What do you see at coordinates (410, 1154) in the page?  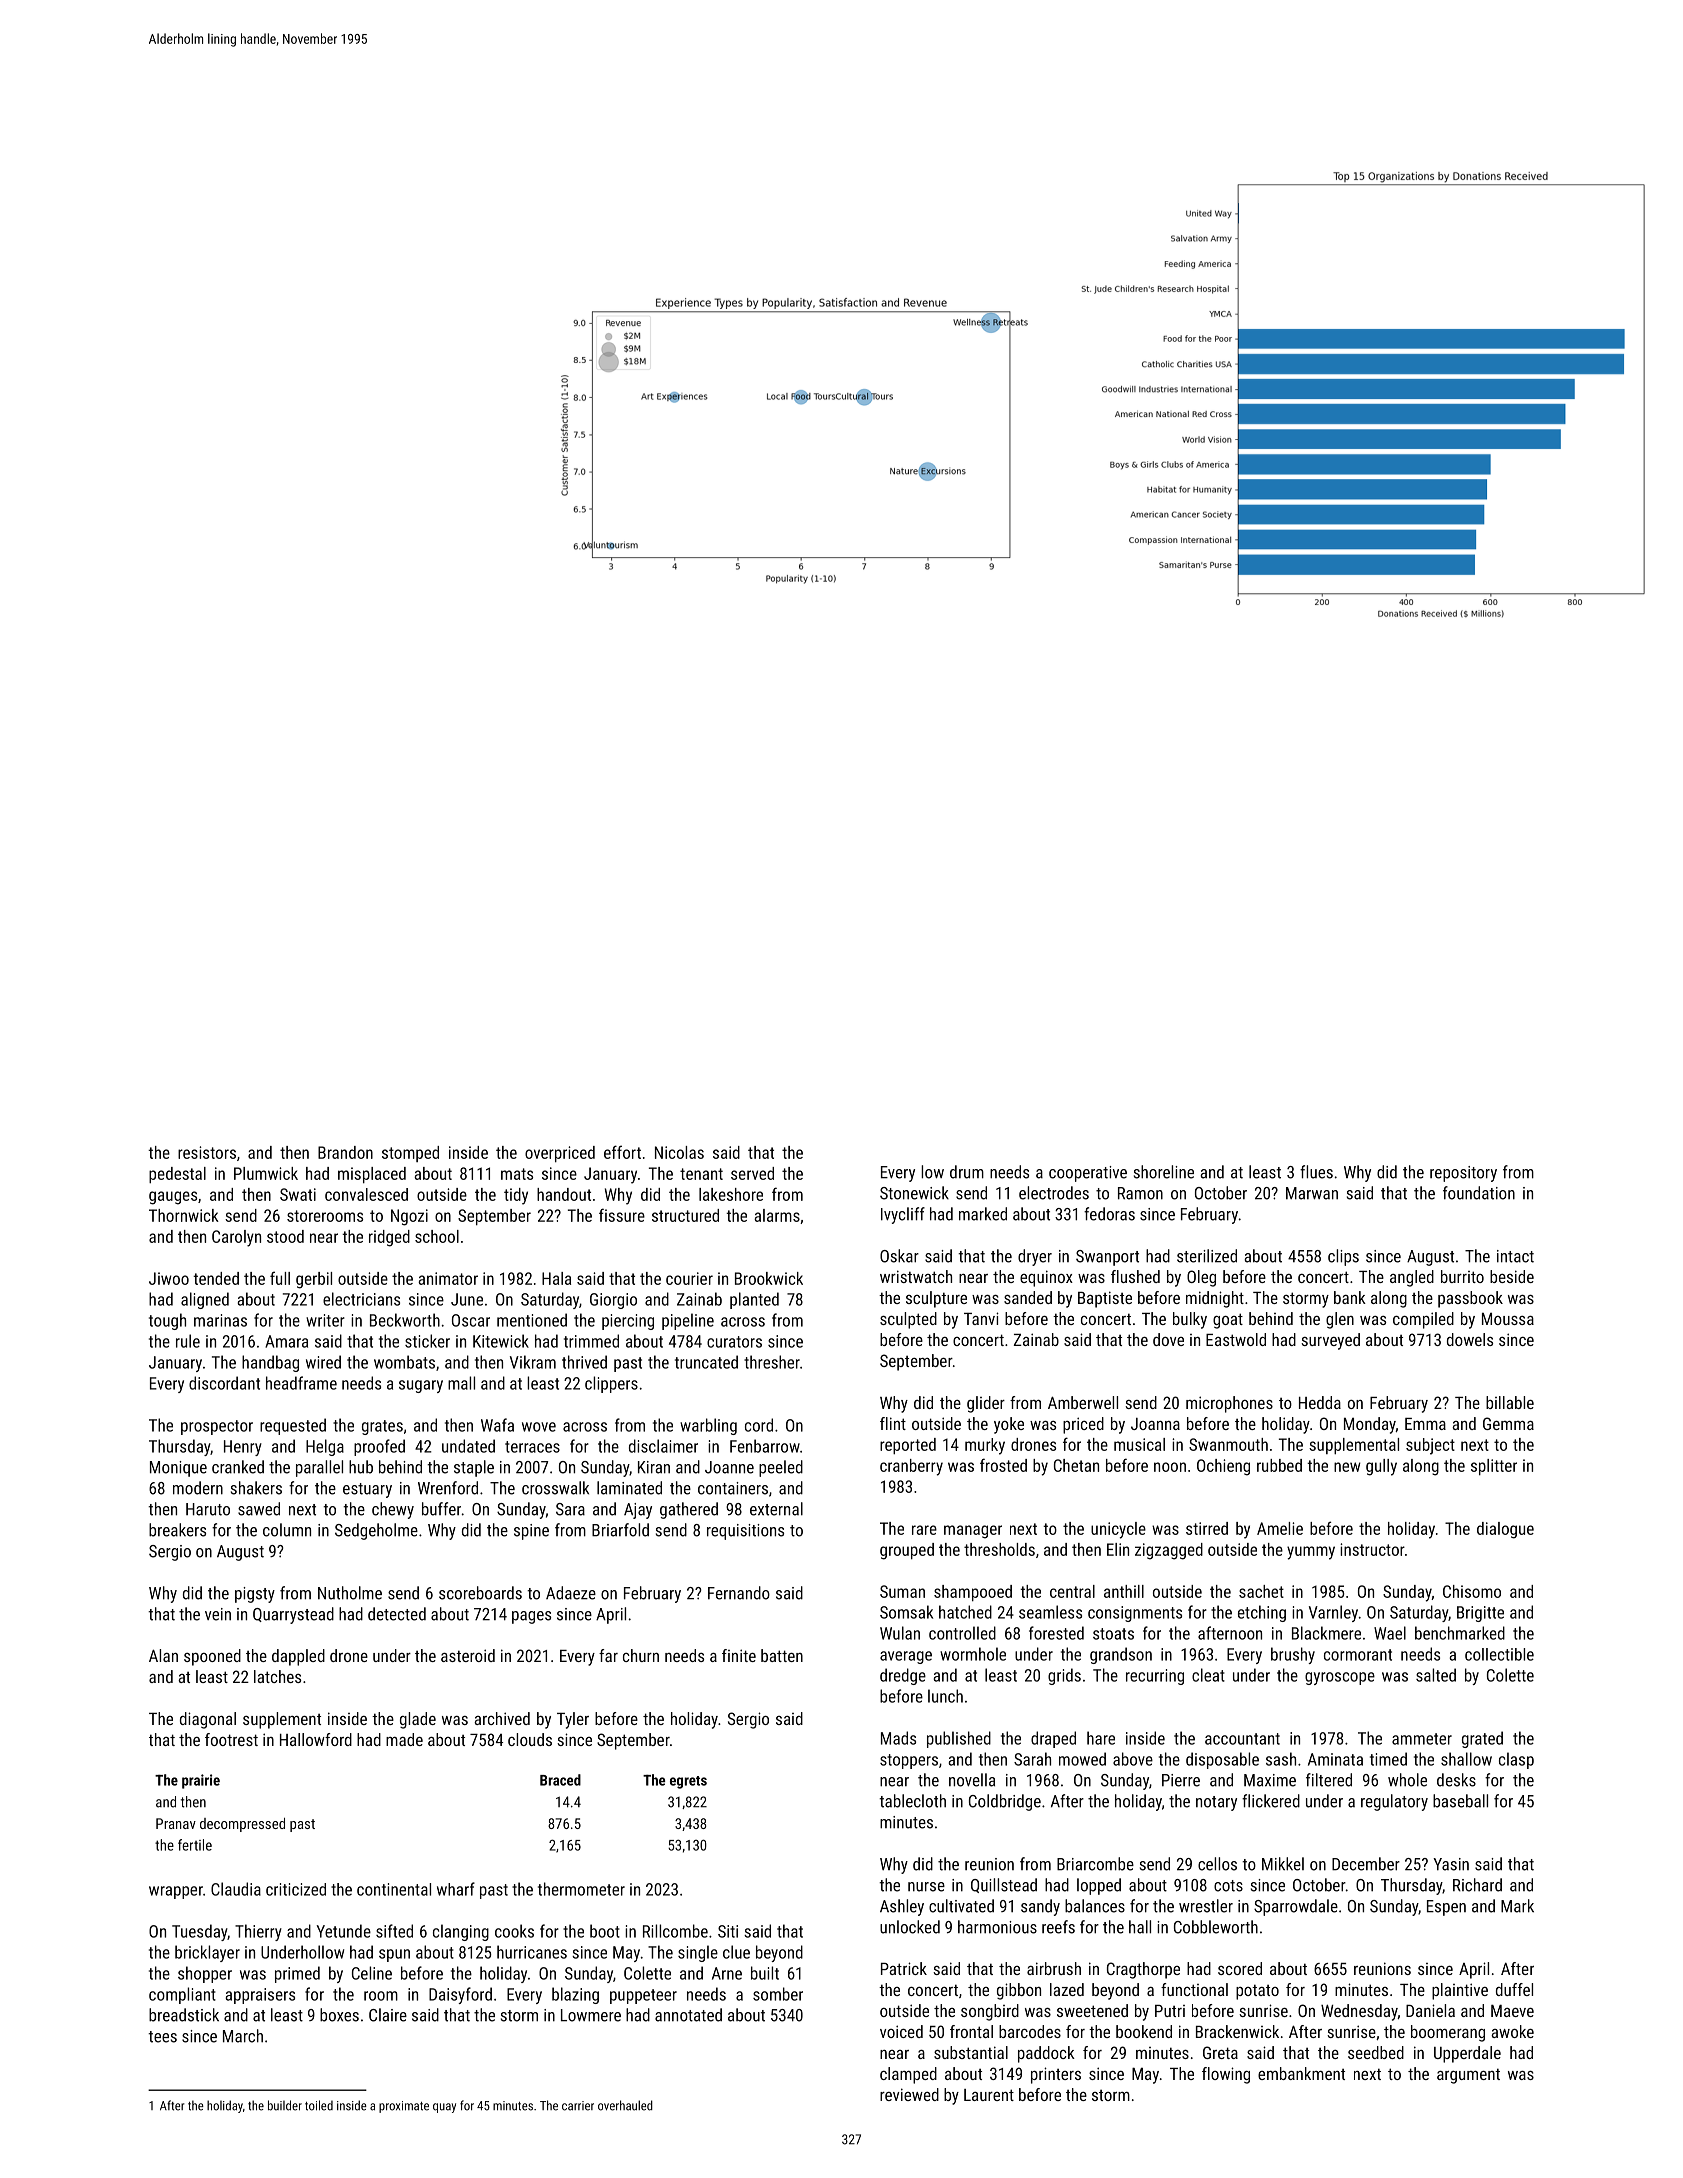 I see `stomped` at bounding box center [410, 1154].
